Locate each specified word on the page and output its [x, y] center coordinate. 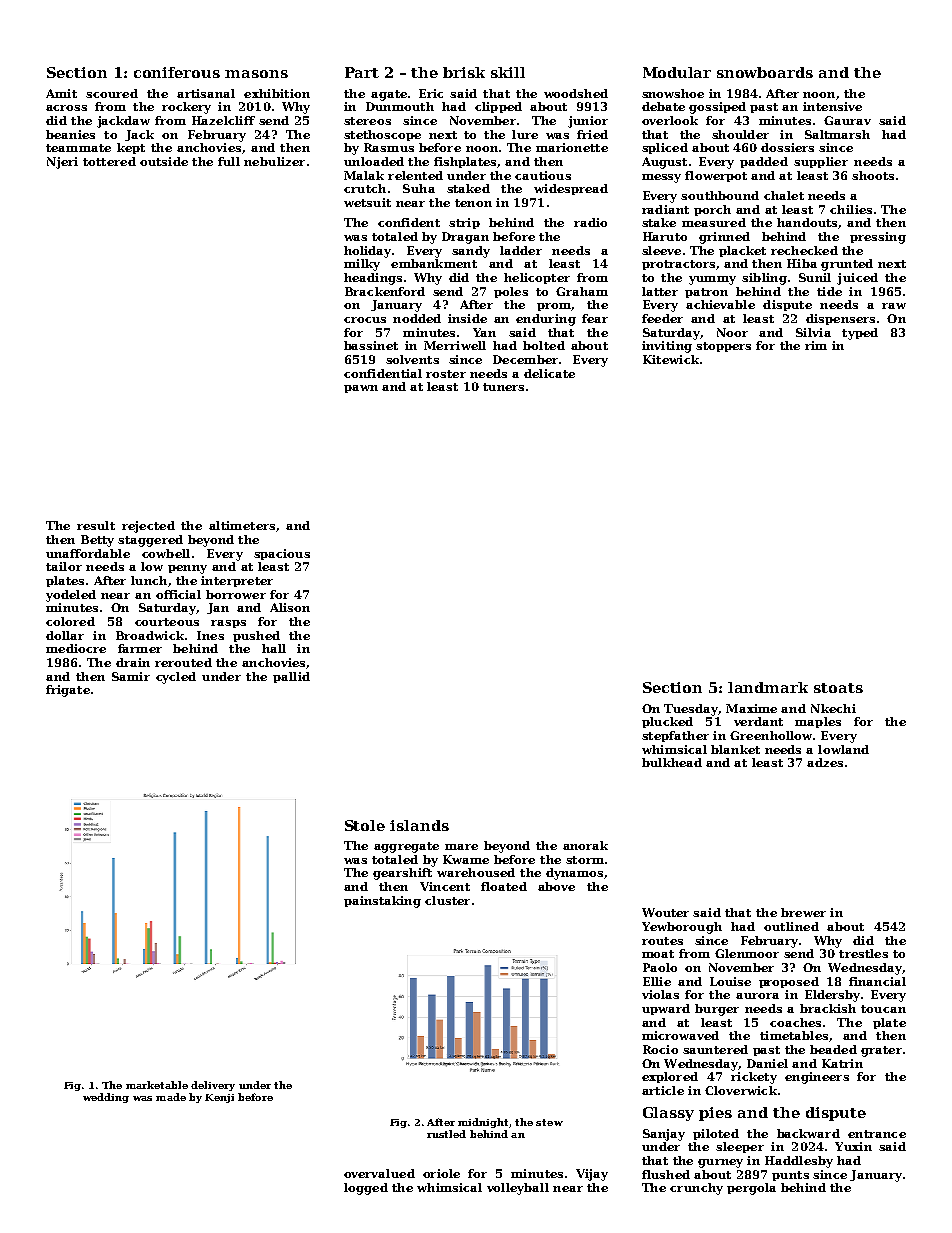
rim [816, 345]
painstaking [382, 902]
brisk [464, 72]
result [96, 525]
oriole [441, 1173]
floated [504, 886]
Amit [61, 93]
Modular [677, 72]
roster [446, 374]
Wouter [665, 912]
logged [366, 1189]
